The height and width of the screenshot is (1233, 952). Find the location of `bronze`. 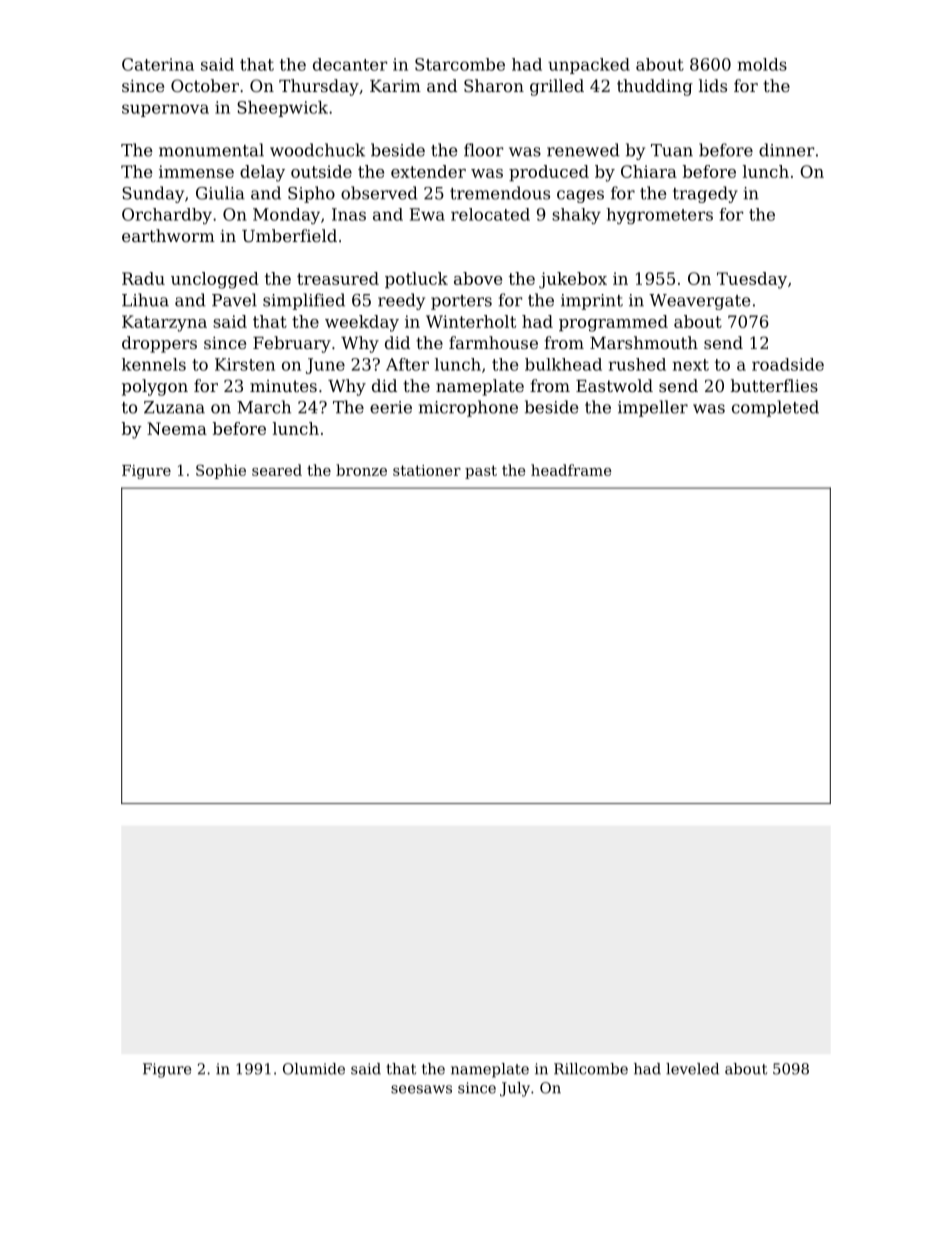

bronze is located at coordinates (361, 470).
